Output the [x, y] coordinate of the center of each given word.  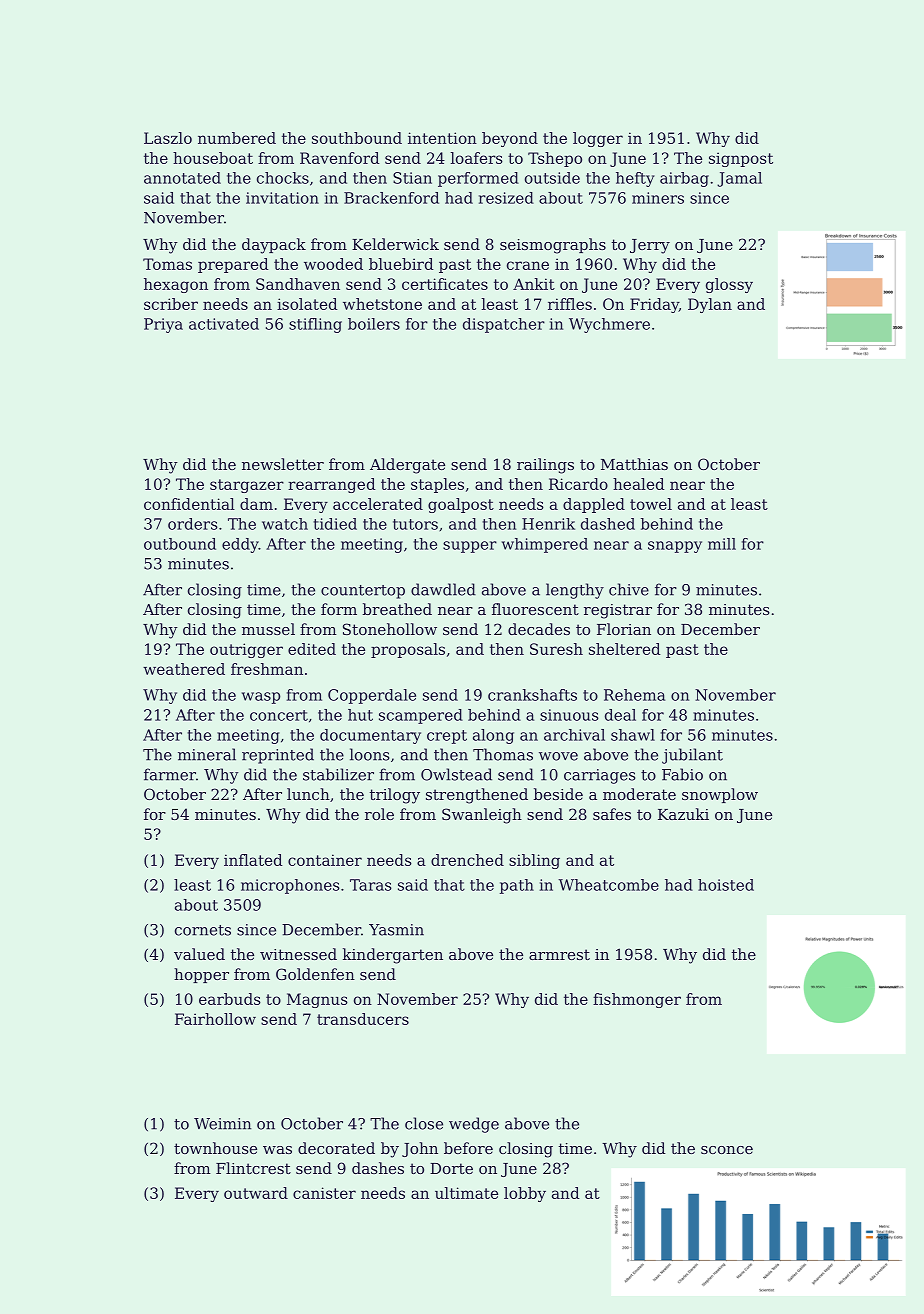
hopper [201, 975]
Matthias [634, 464]
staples [437, 485]
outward [256, 1193]
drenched [467, 860]
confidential [189, 504]
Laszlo [168, 138]
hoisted [726, 885]
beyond [510, 139]
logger [598, 139]
